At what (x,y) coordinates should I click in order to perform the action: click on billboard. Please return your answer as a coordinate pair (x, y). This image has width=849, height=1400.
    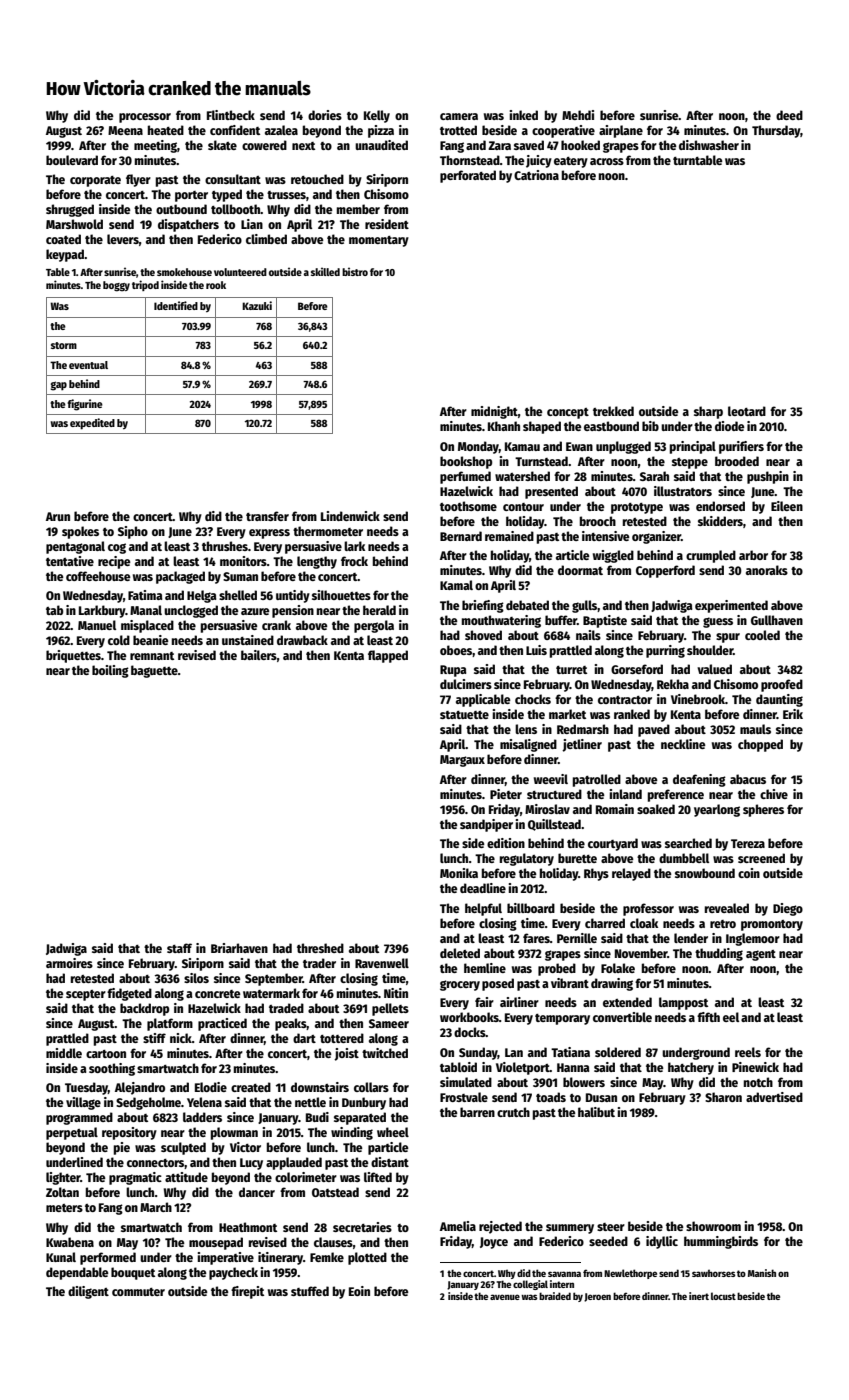
    Looking at the image, I should click on (531, 908).
